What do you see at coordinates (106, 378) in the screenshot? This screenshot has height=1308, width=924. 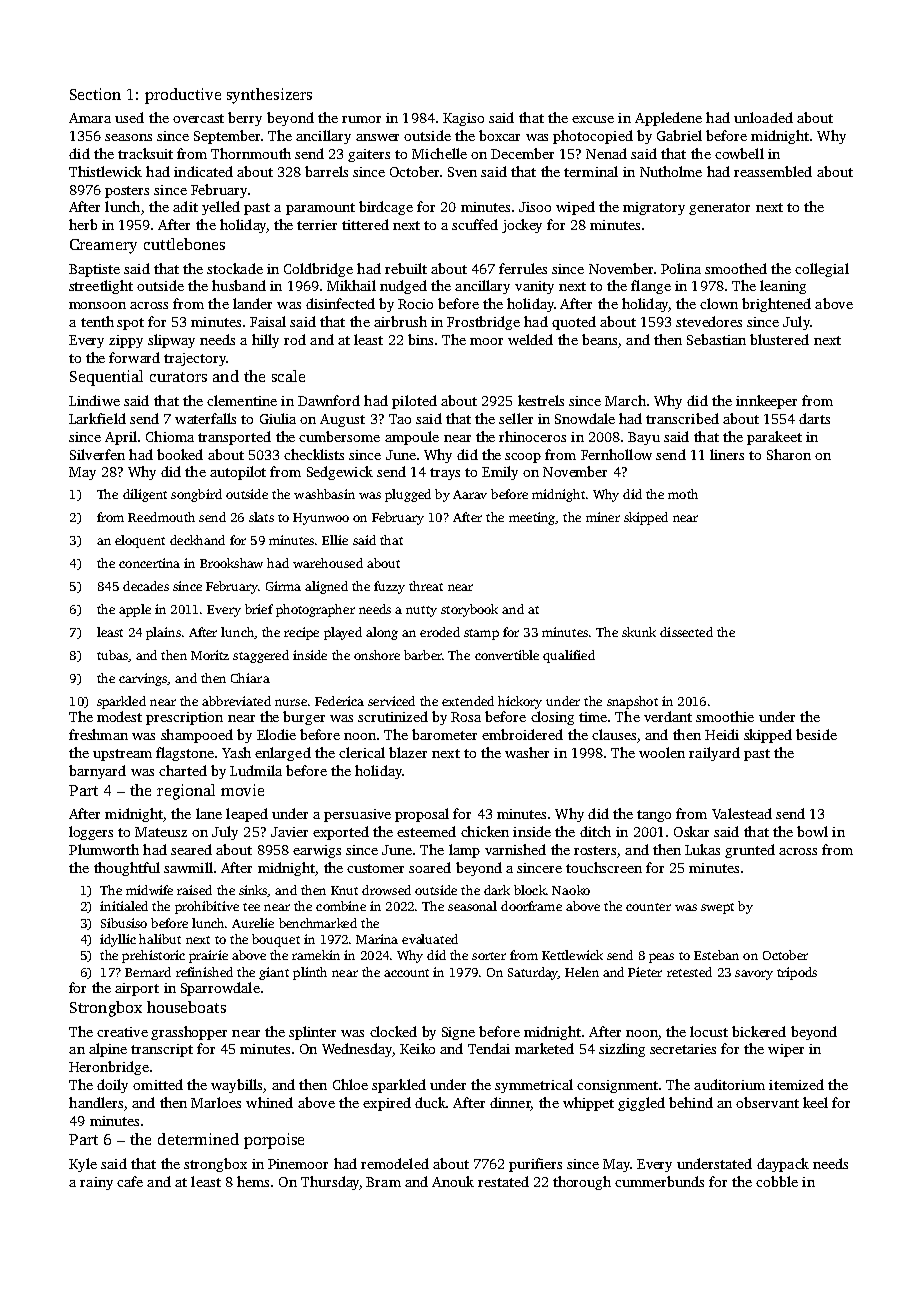 I see `Sequential` at bounding box center [106, 378].
